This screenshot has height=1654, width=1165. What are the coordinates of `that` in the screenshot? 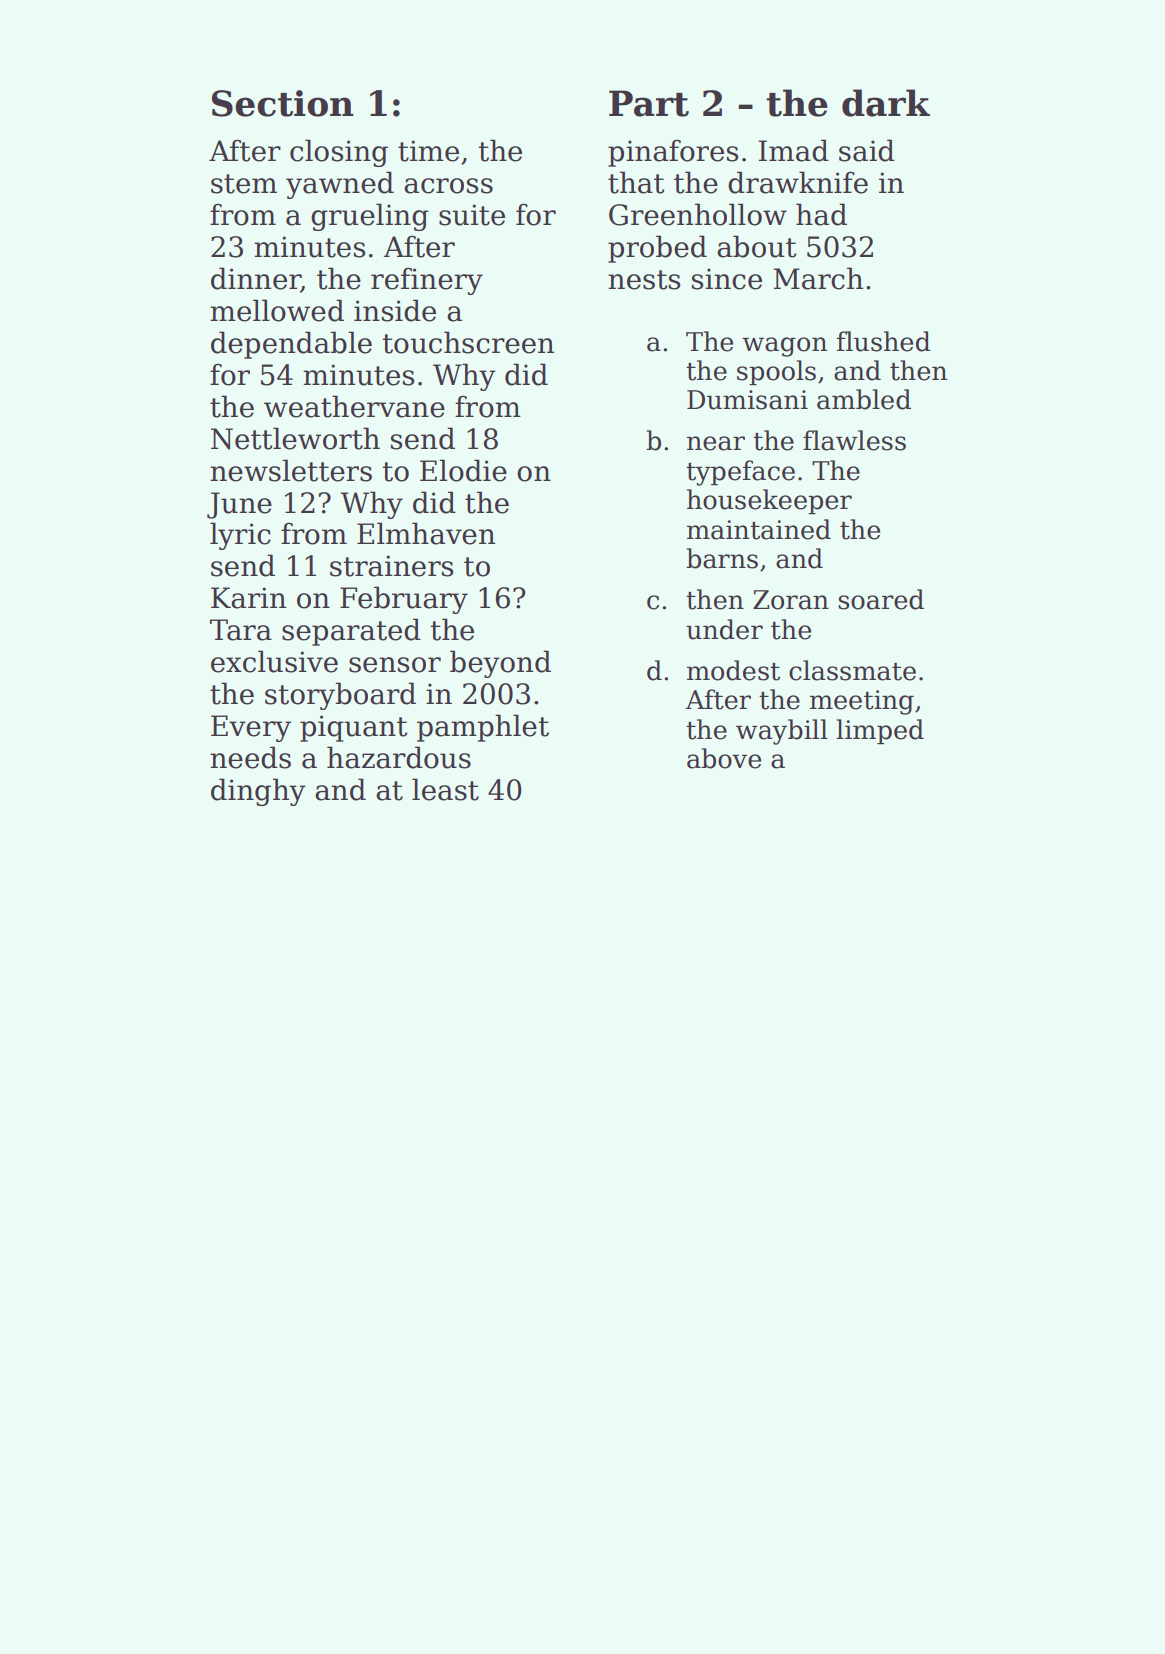 It's located at (636, 182).
